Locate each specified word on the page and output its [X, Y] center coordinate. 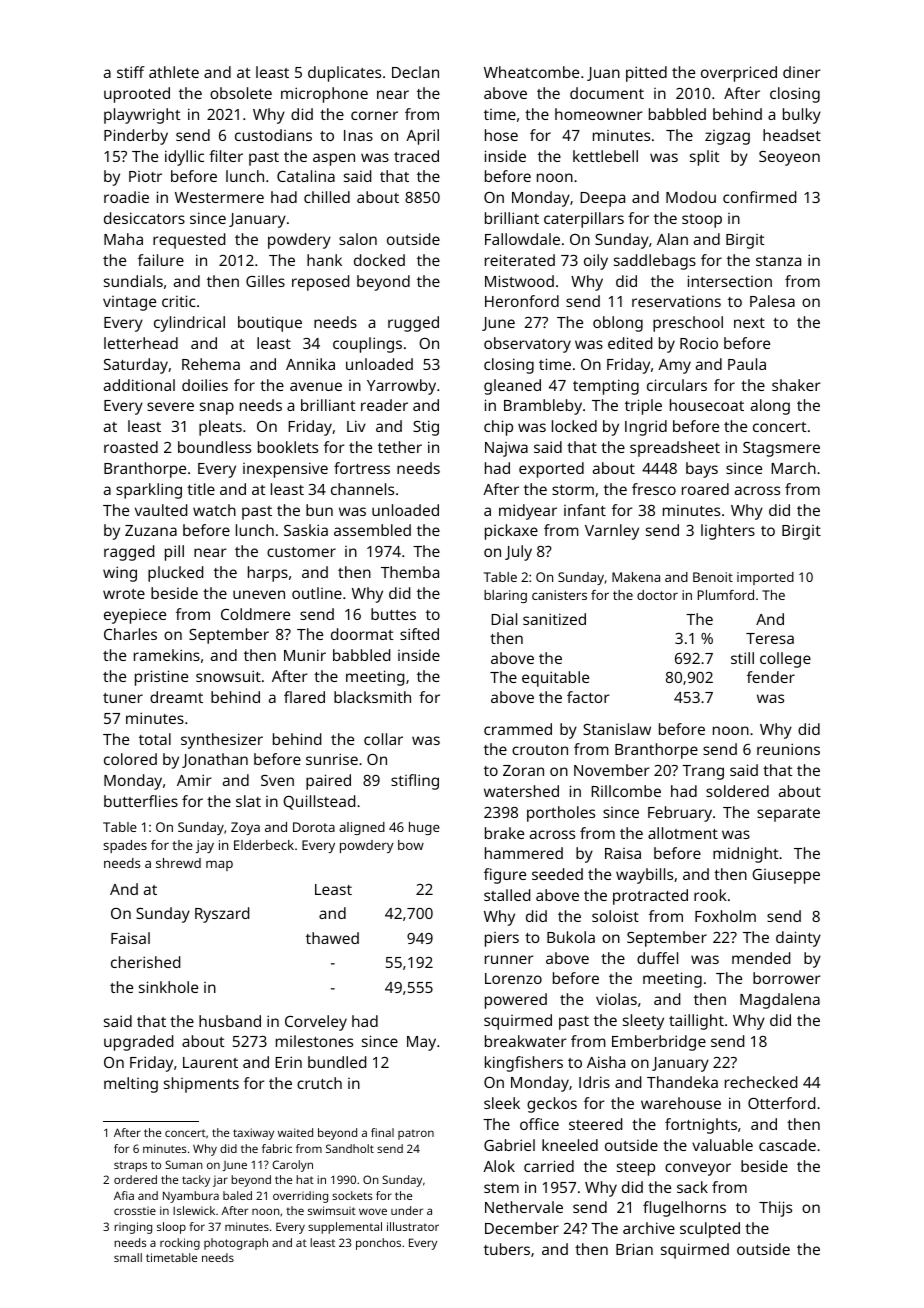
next [749, 323]
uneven [259, 594]
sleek [502, 1103]
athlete [174, 72]
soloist [615, 916]
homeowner [599, 114]
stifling [415, 782]
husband [230, 1021]
